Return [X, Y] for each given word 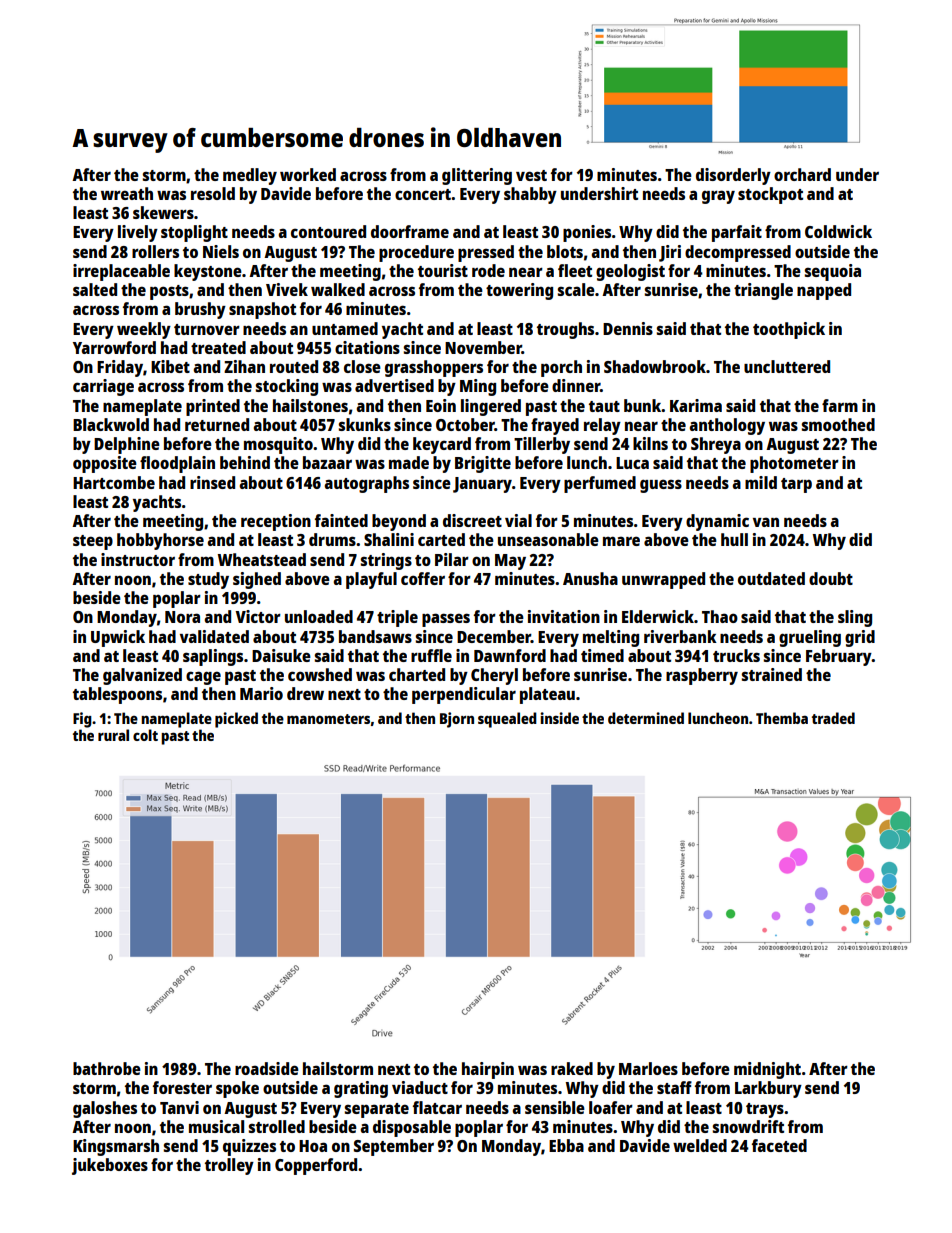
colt [145, 735]
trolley [229, 1166]
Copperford [316, 1166]
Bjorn [457, 720]
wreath [127, 193]
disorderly [733, 176]
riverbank [680, 636]
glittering [477, 176]
